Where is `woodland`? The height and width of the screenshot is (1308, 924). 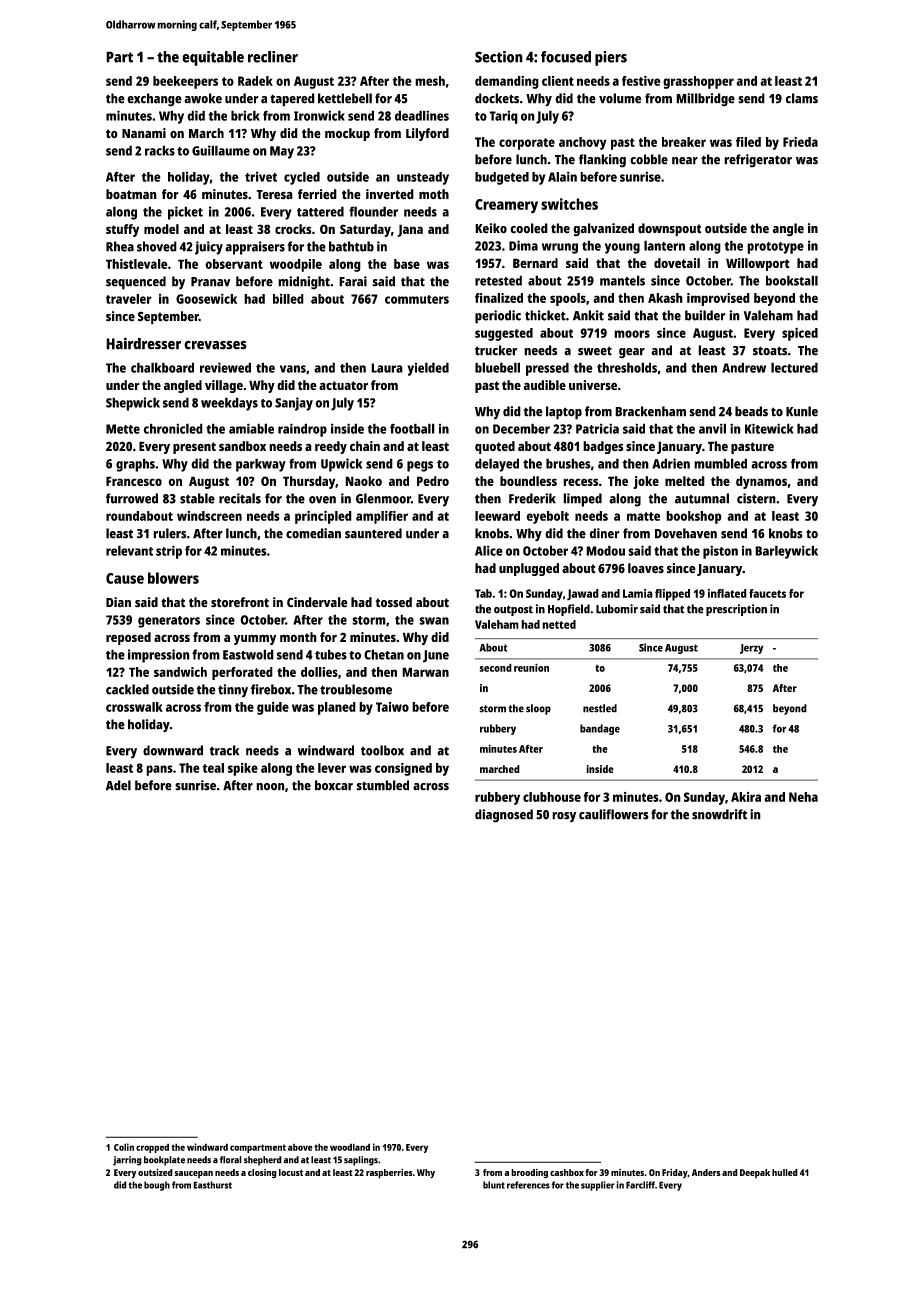
woodland is located at coordinates (350, 1147).
